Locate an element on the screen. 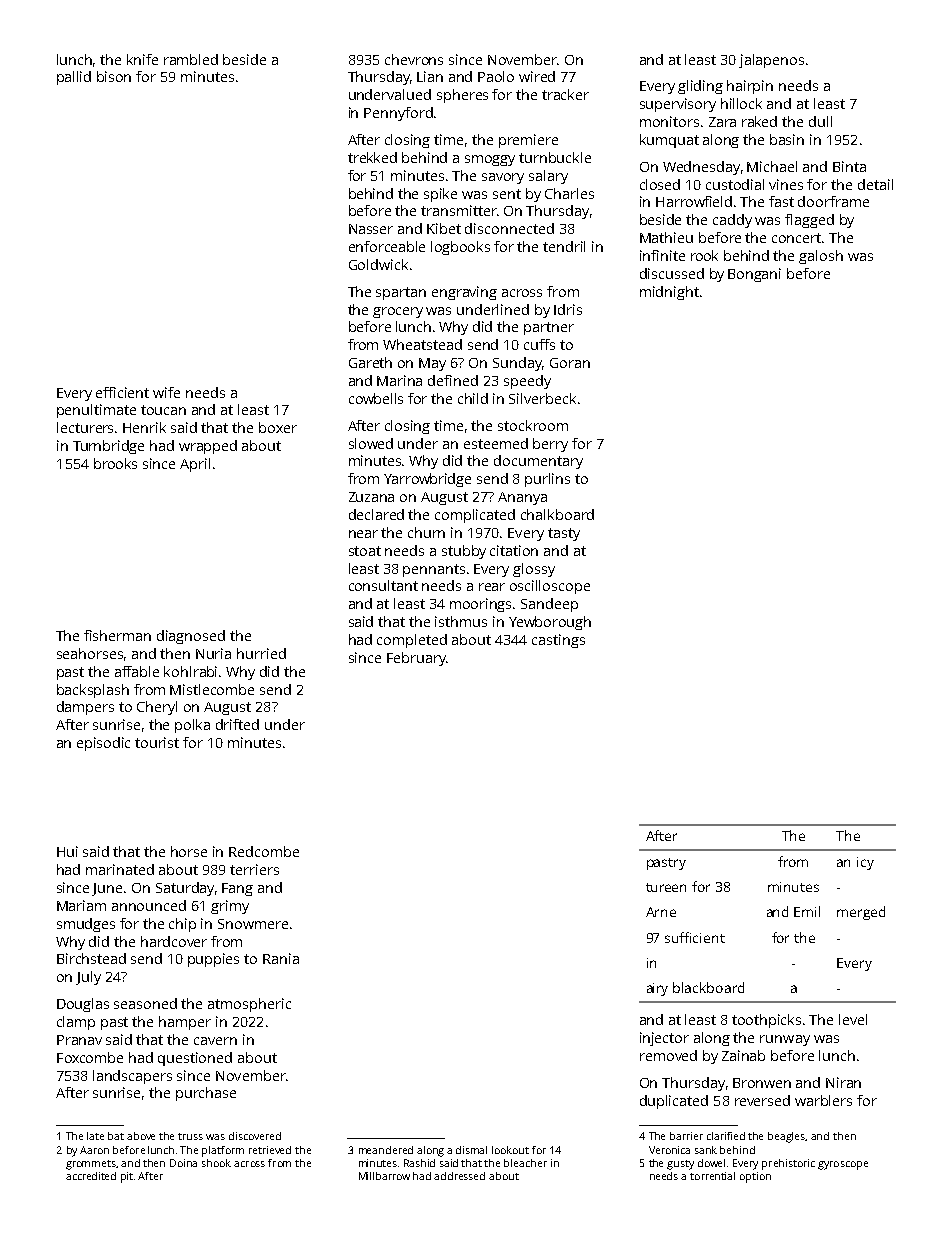  castings is located at coordinates (558, 641).
